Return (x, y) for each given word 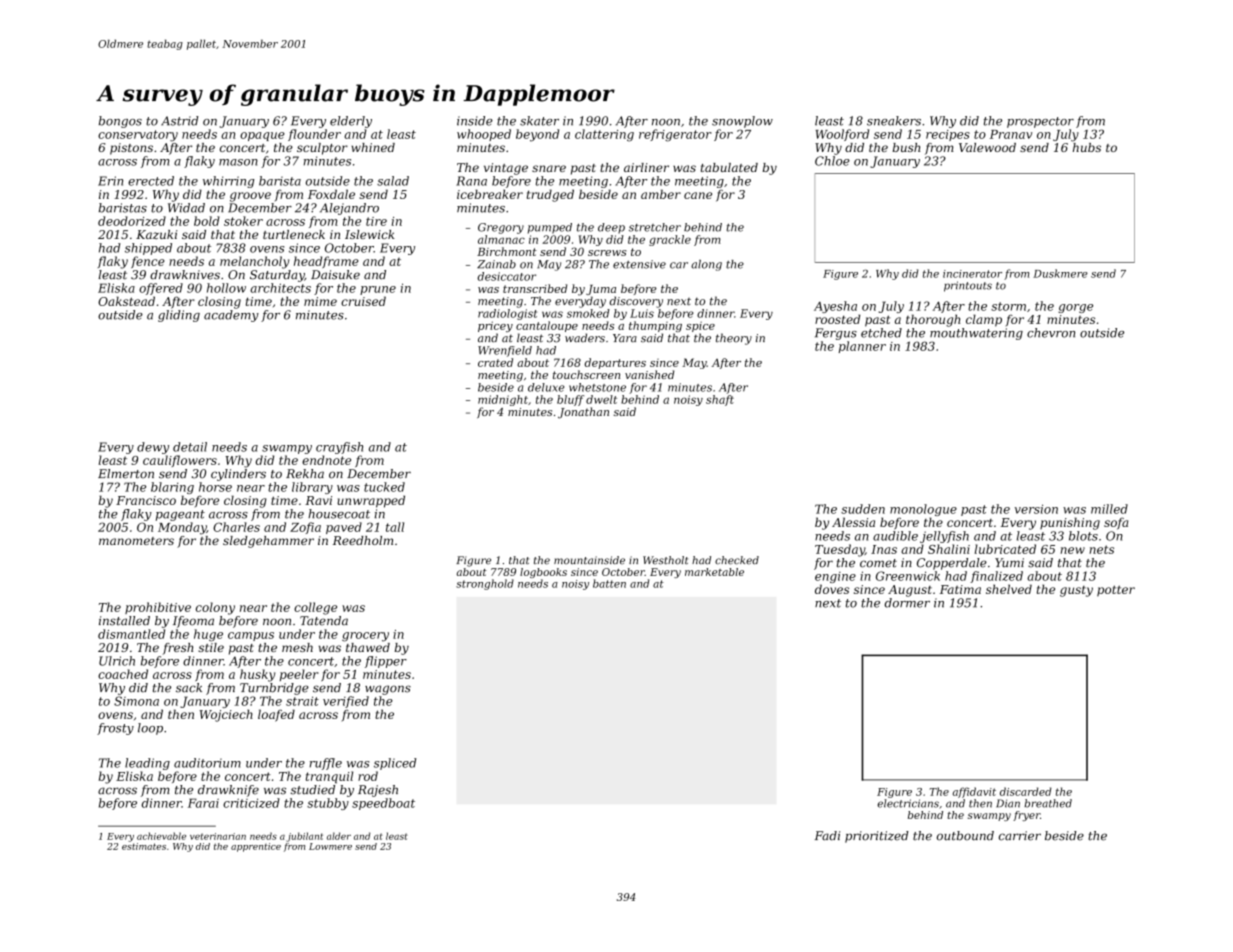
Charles (236, 527)
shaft (720, 400)
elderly (351, 122)
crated (495, 362)
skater (539, 121)
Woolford (842, 135)
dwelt (601, 399)
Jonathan (583, 413)
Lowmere (330, 846)
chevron (1051, 333)
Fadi (827, 836)
